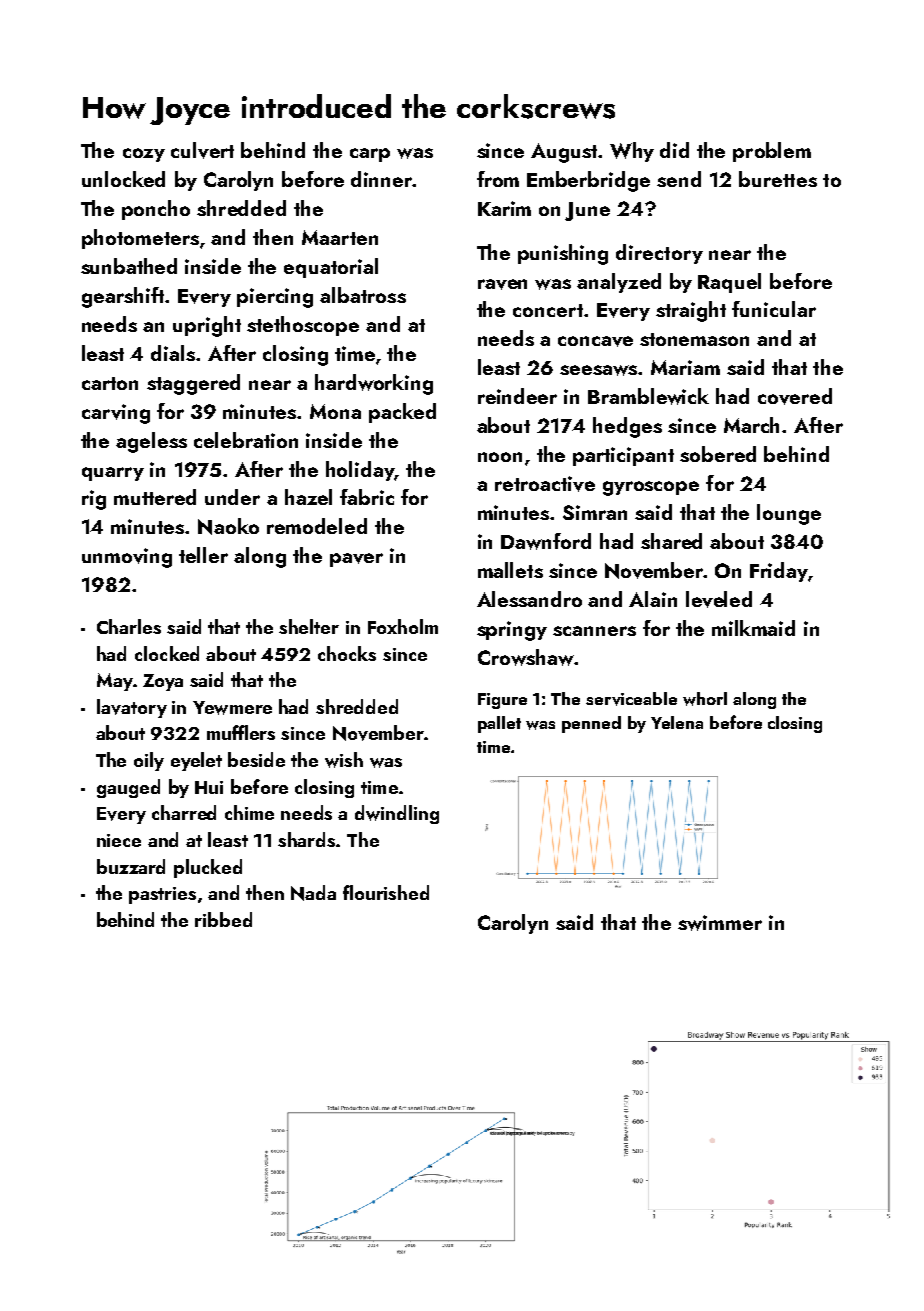 The height and width of the document is (1311, 924). What do you see at coordinates (498, 179) in the document?
I see `from` at bounding box center [498, 179].
